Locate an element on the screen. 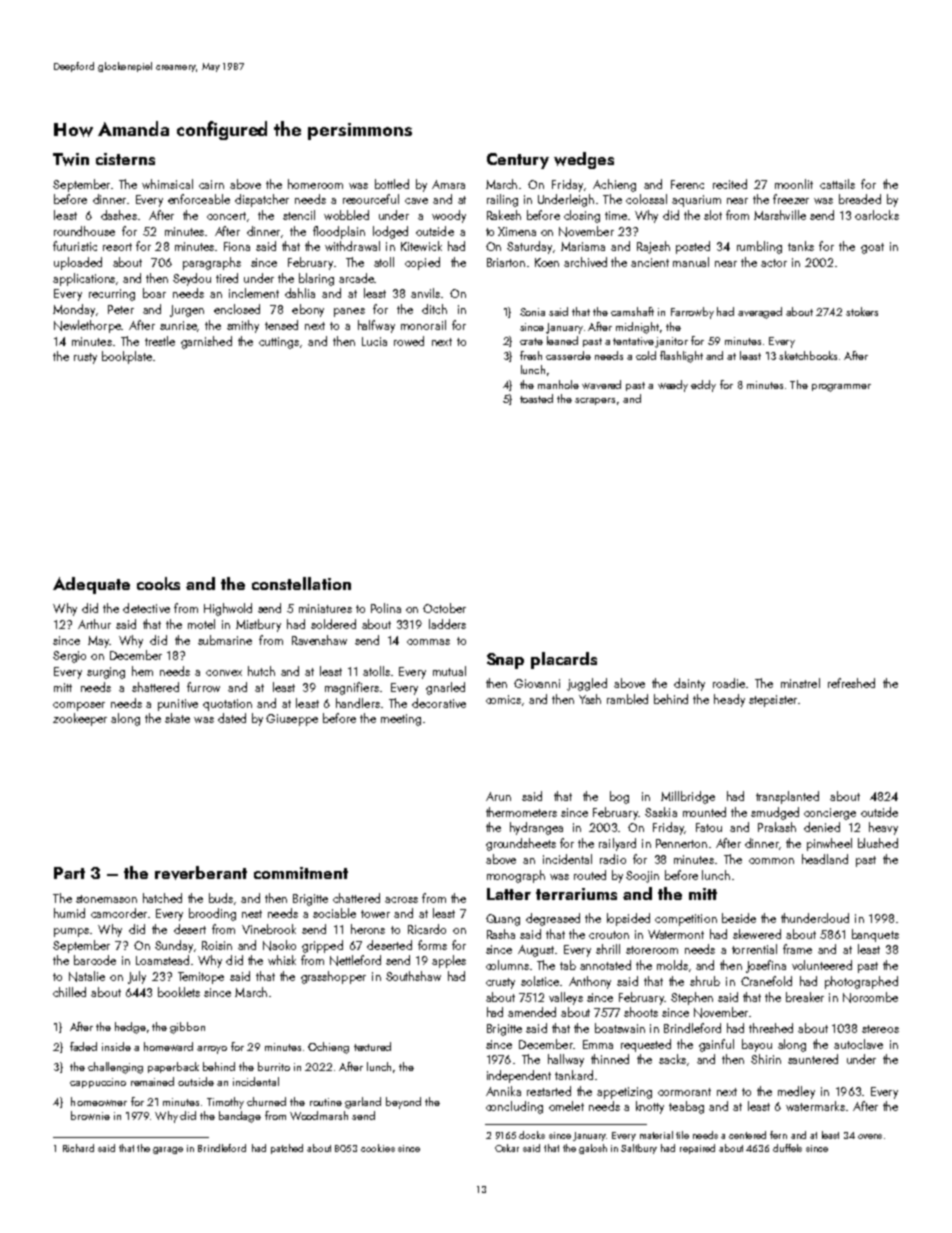  garage is located at coordinates (168, 1150).
